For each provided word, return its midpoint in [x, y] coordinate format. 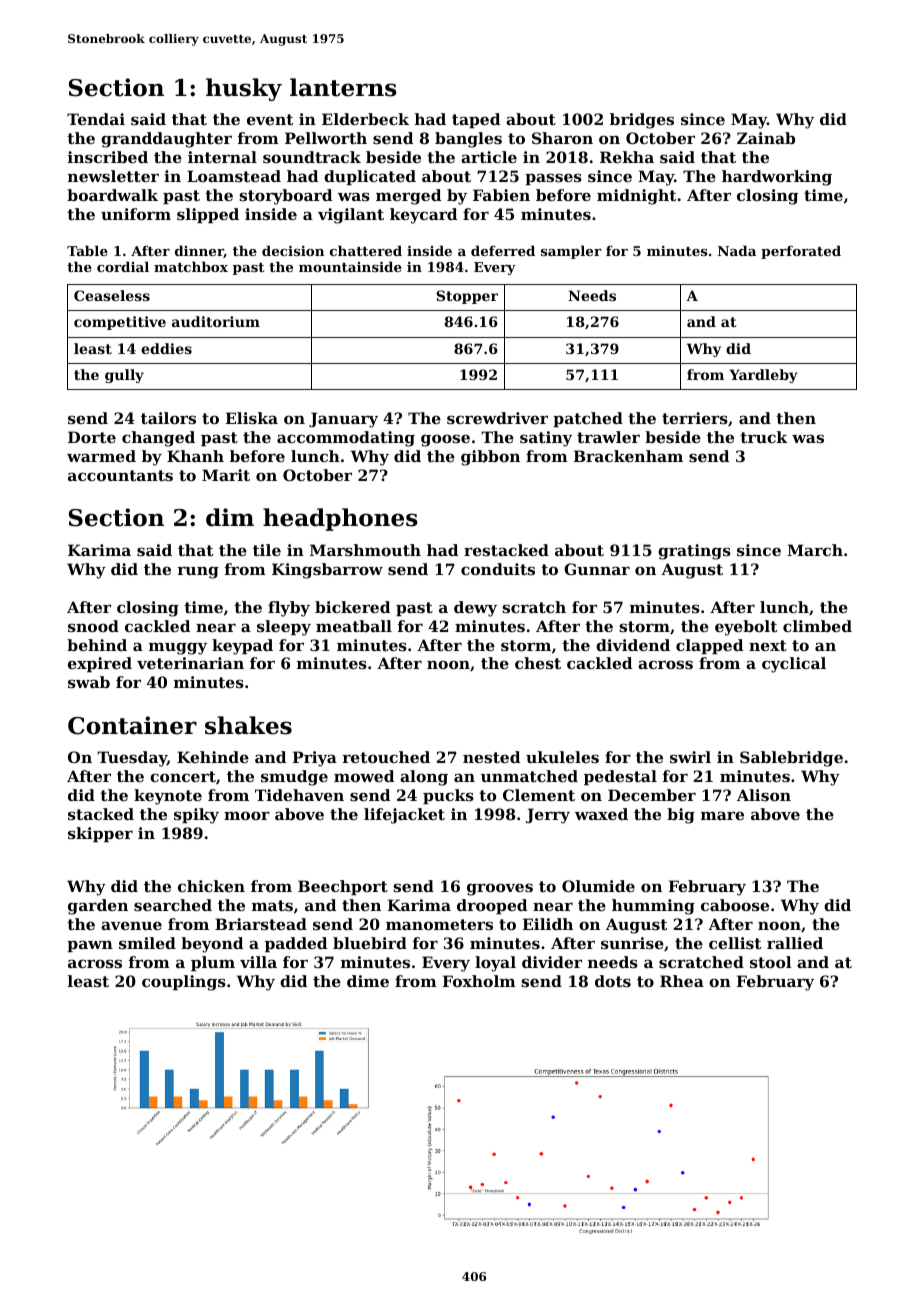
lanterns [343, 87]
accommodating [346, 439]
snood [93, 626]
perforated [801, 252]
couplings [184, 983]
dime [368, 981]
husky [244, 89]
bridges [642, 121]
